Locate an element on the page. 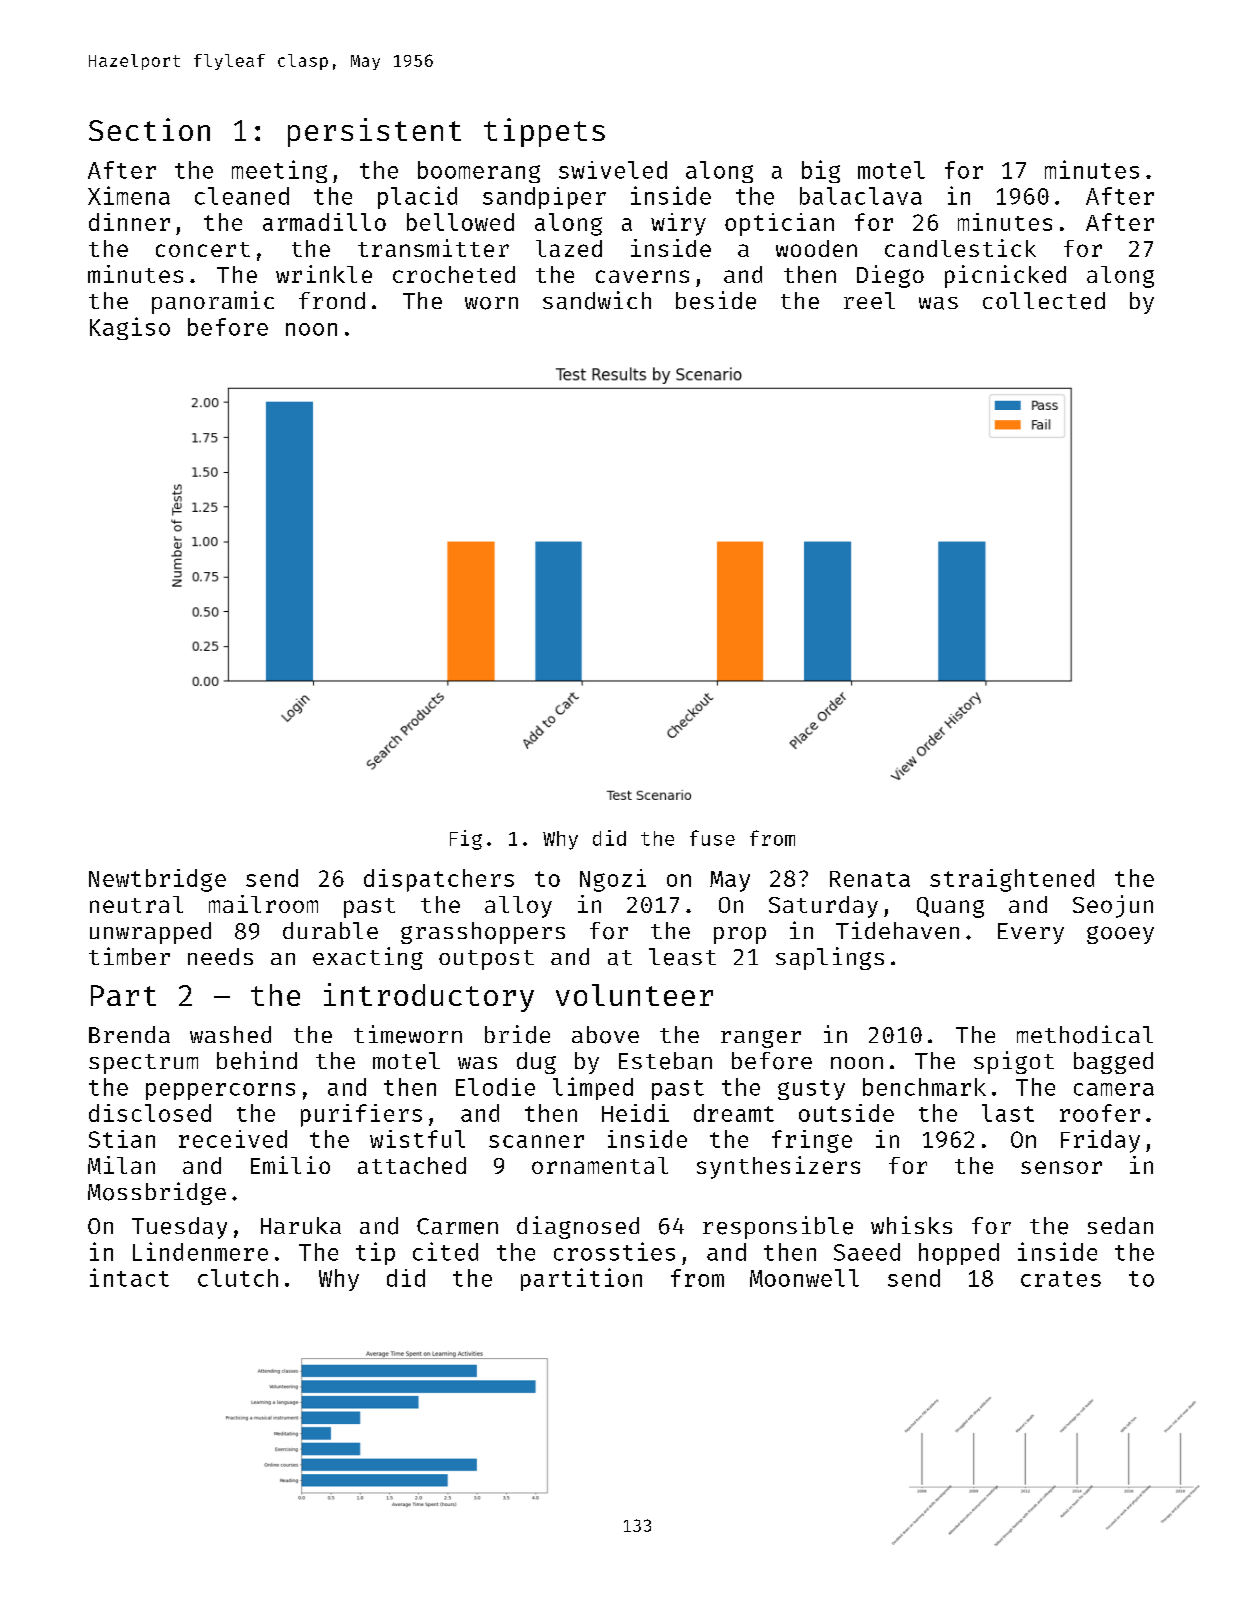 The width and height of the image is (1243, 1609). saplings is located at coordinates (830, 958).
